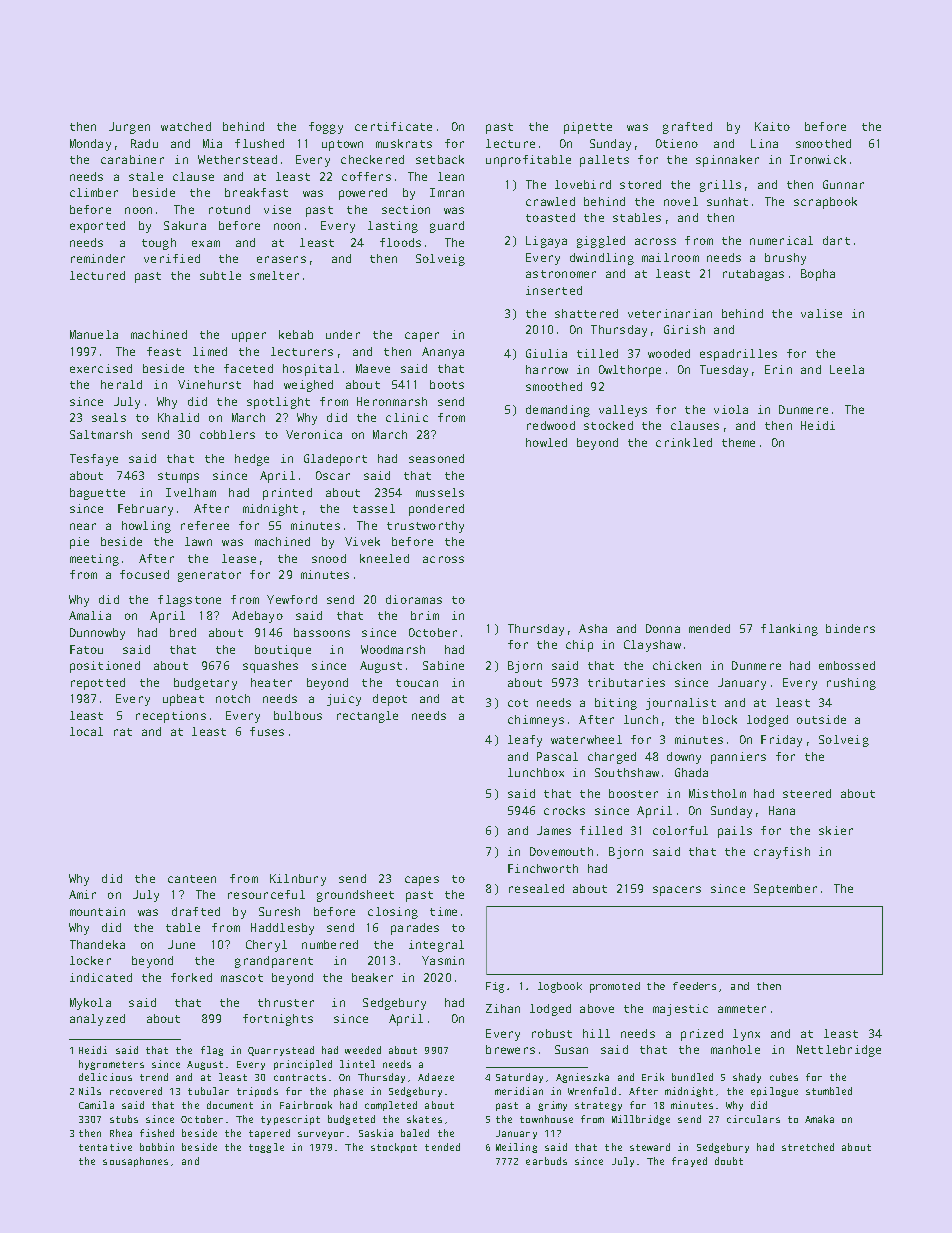  What do you see at coordinates (97, 227) in the screenshot?
I see `exported` at bounding box center [97, 227].
